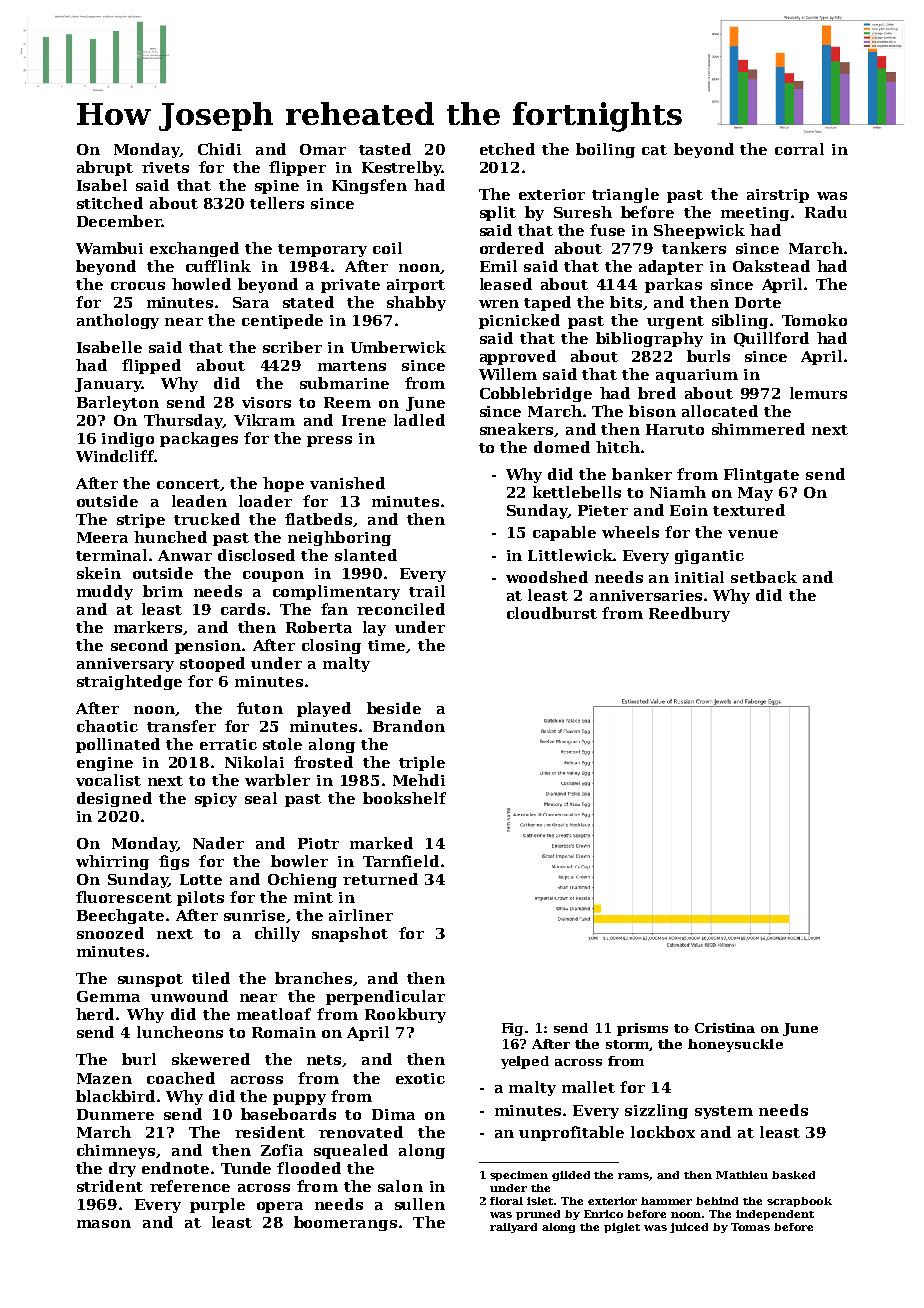  I want to click on beside, so click(394, 708).
